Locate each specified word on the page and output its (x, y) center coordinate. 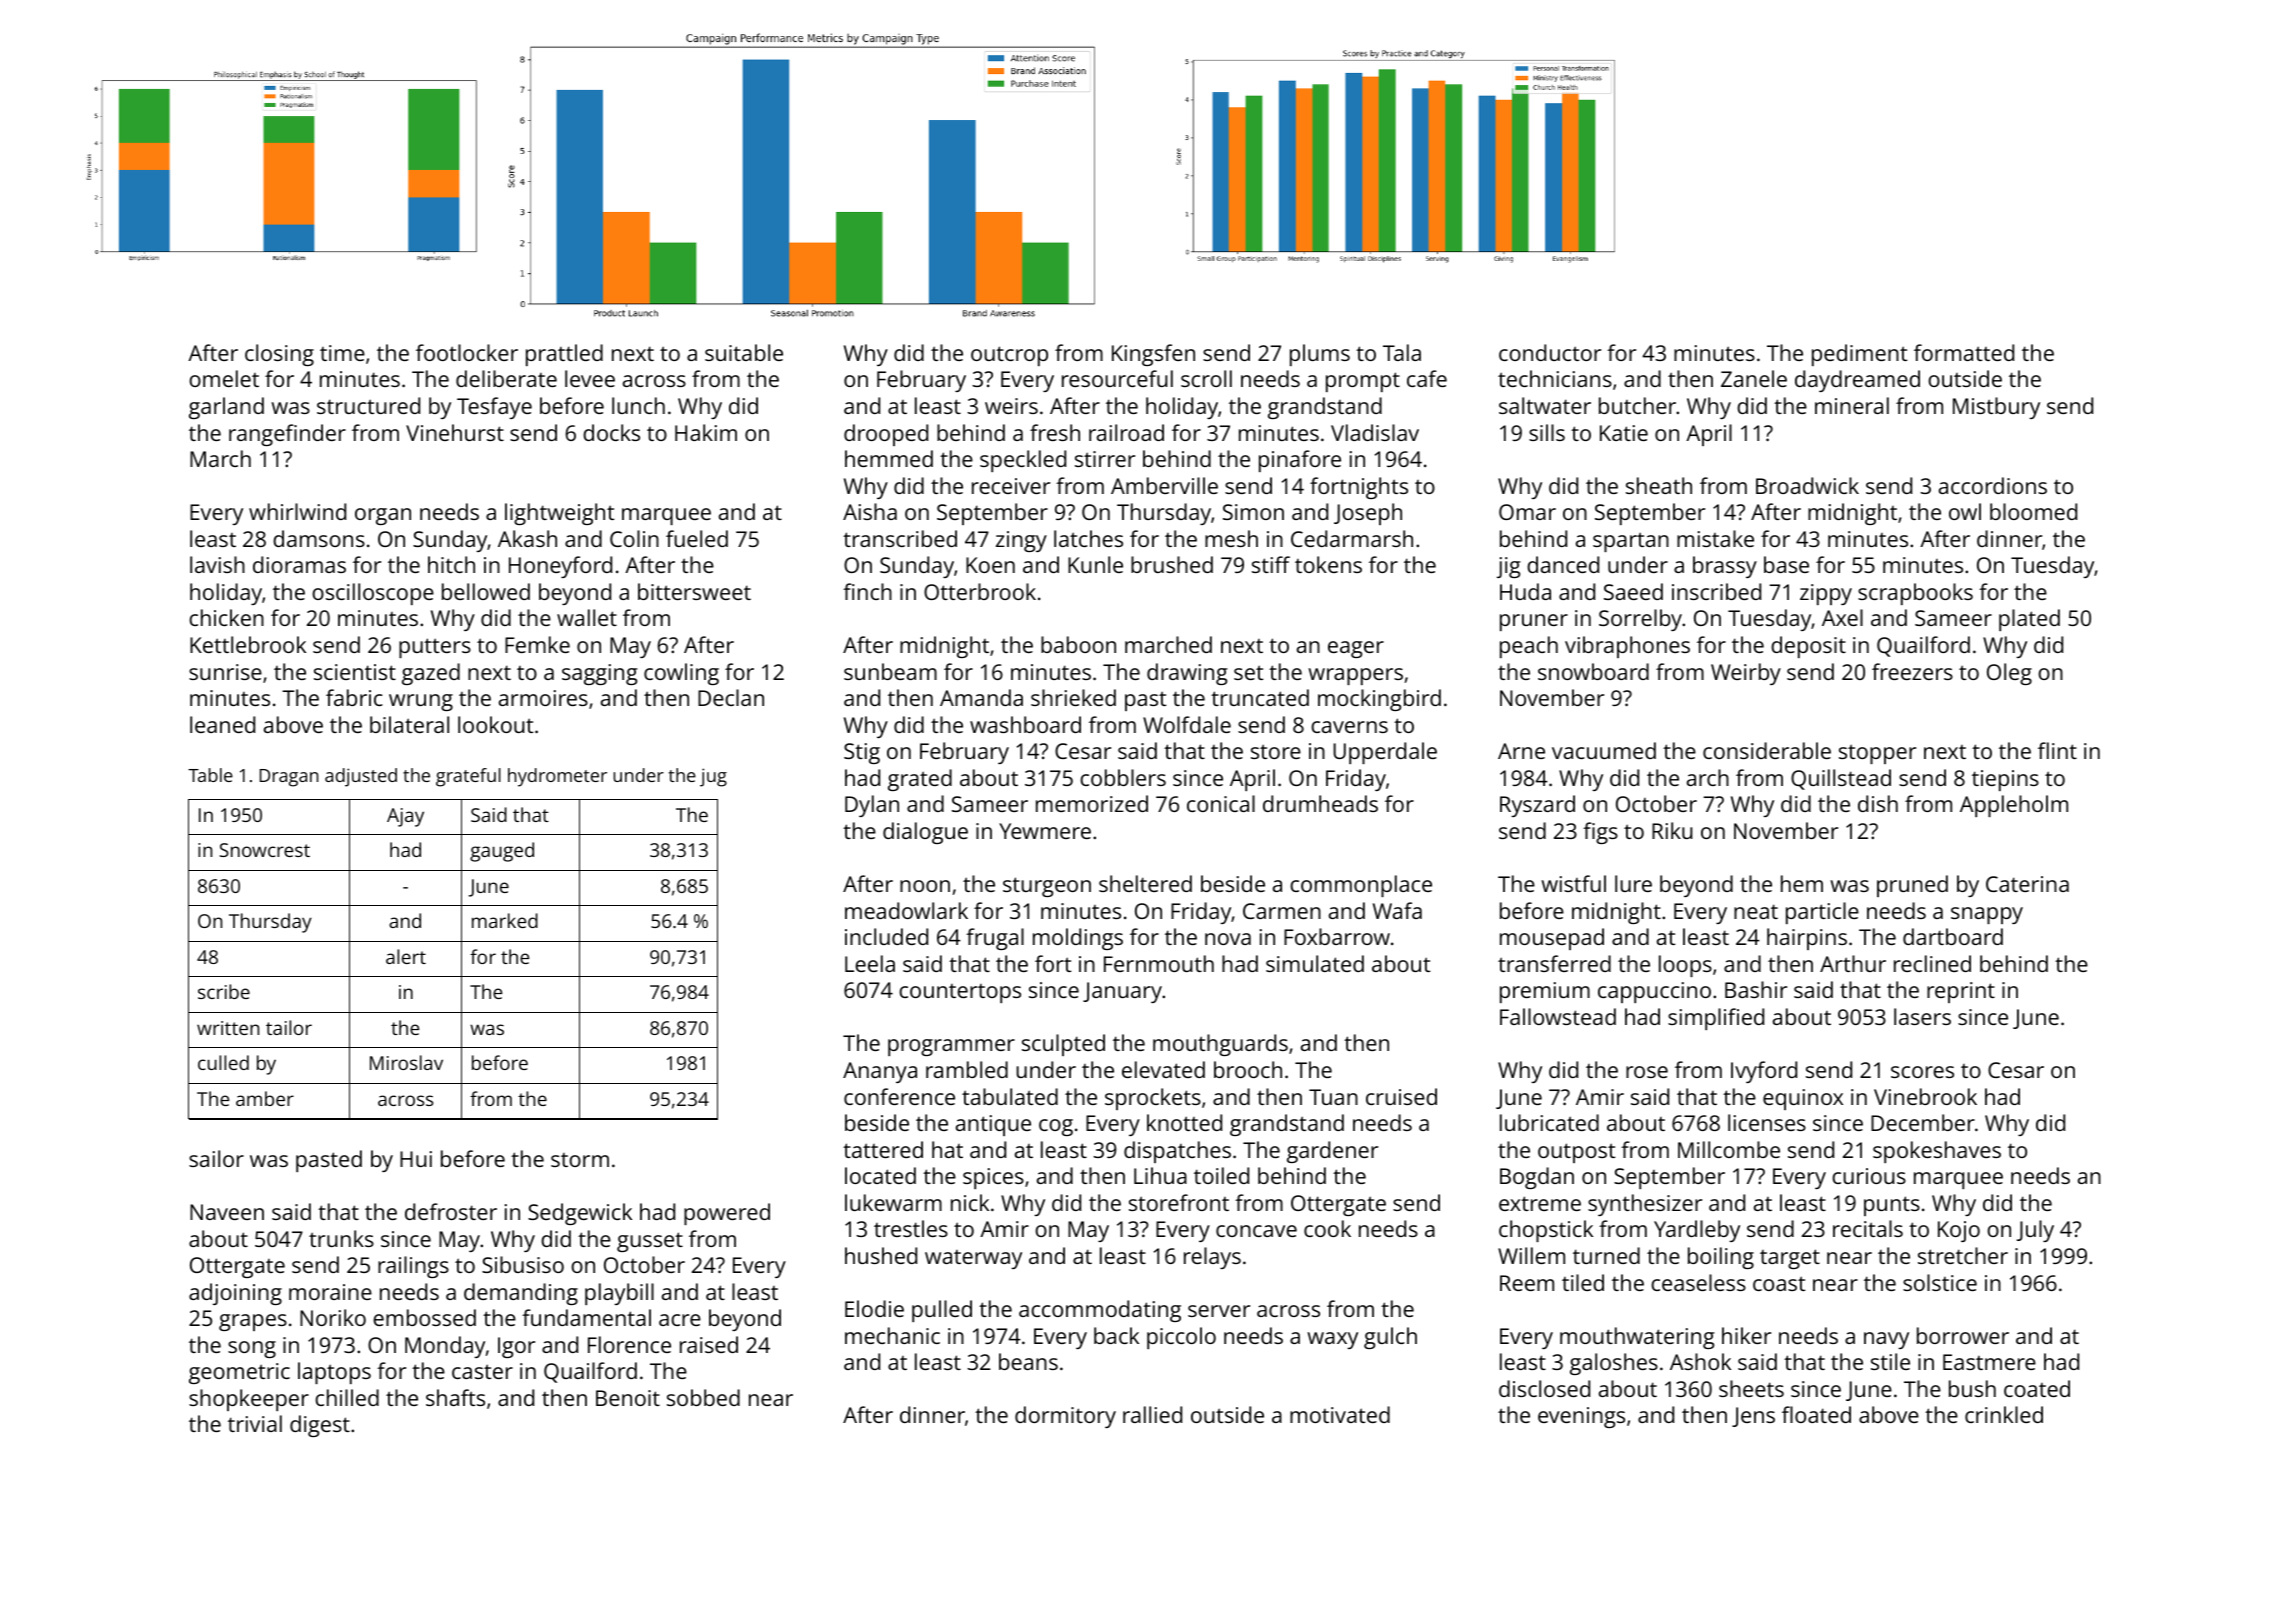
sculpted (1063, 1045)
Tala (1402, 352)
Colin (634, 538)
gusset (650, 1242)
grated (920, 780)
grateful (468, 777)
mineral (1852, 405)
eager (1356, 649)
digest (320, 1426)
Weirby (1746, 674)
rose (1647, 1072)
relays (1212, 1258)
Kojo (1959, 1231)
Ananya (880, 1072)
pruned (1912, 886)
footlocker (467, 352)
